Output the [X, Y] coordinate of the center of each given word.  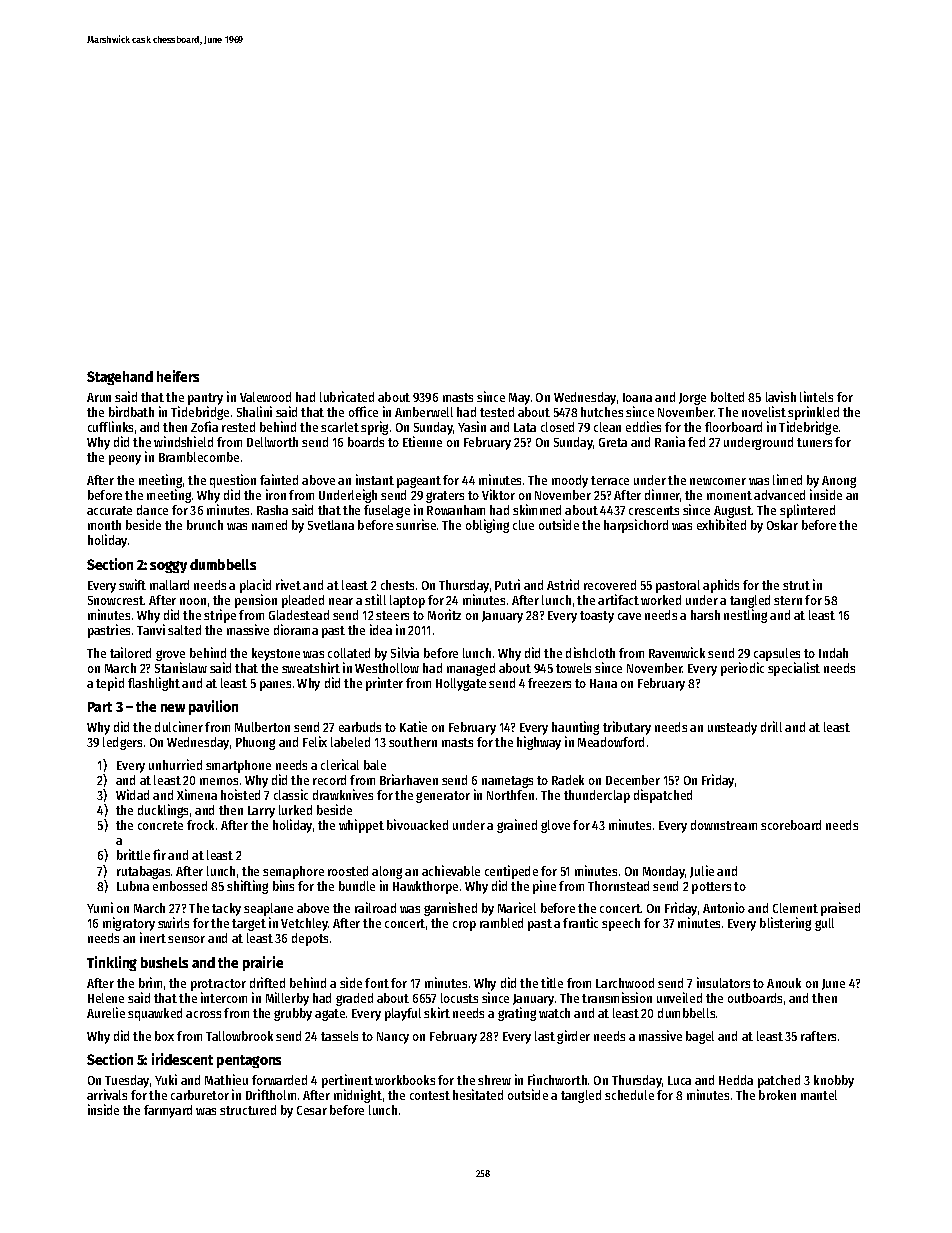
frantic [580, 922]
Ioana [637, 397]
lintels [816, 396]
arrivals [107, 1094]
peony [125, 460]
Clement [795, 908]
